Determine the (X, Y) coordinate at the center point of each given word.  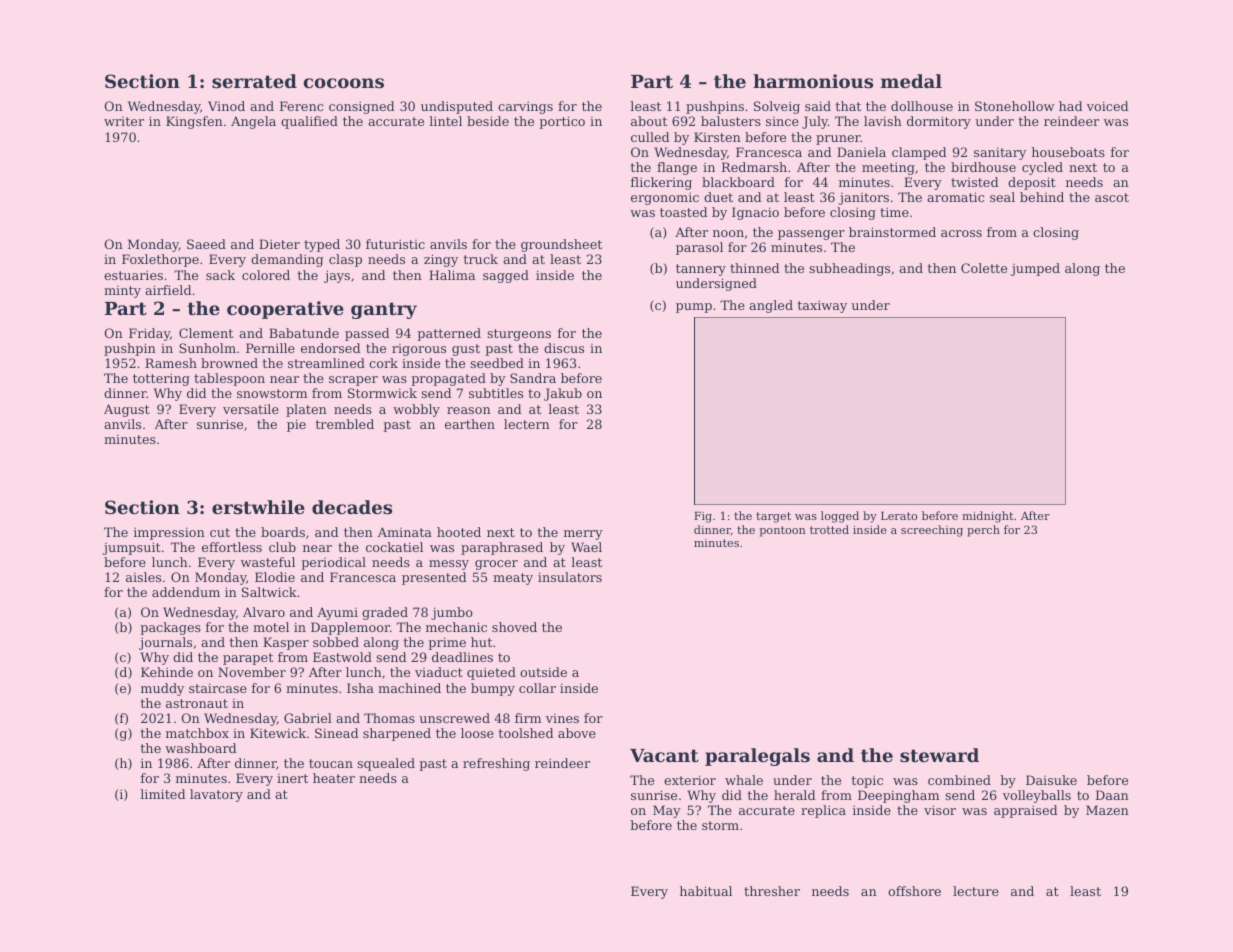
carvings (525, 107)
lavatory (216, 795)
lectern (527, 424)
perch (983, 531)
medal (911, 81)
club (282, 547)
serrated (254, 81)
